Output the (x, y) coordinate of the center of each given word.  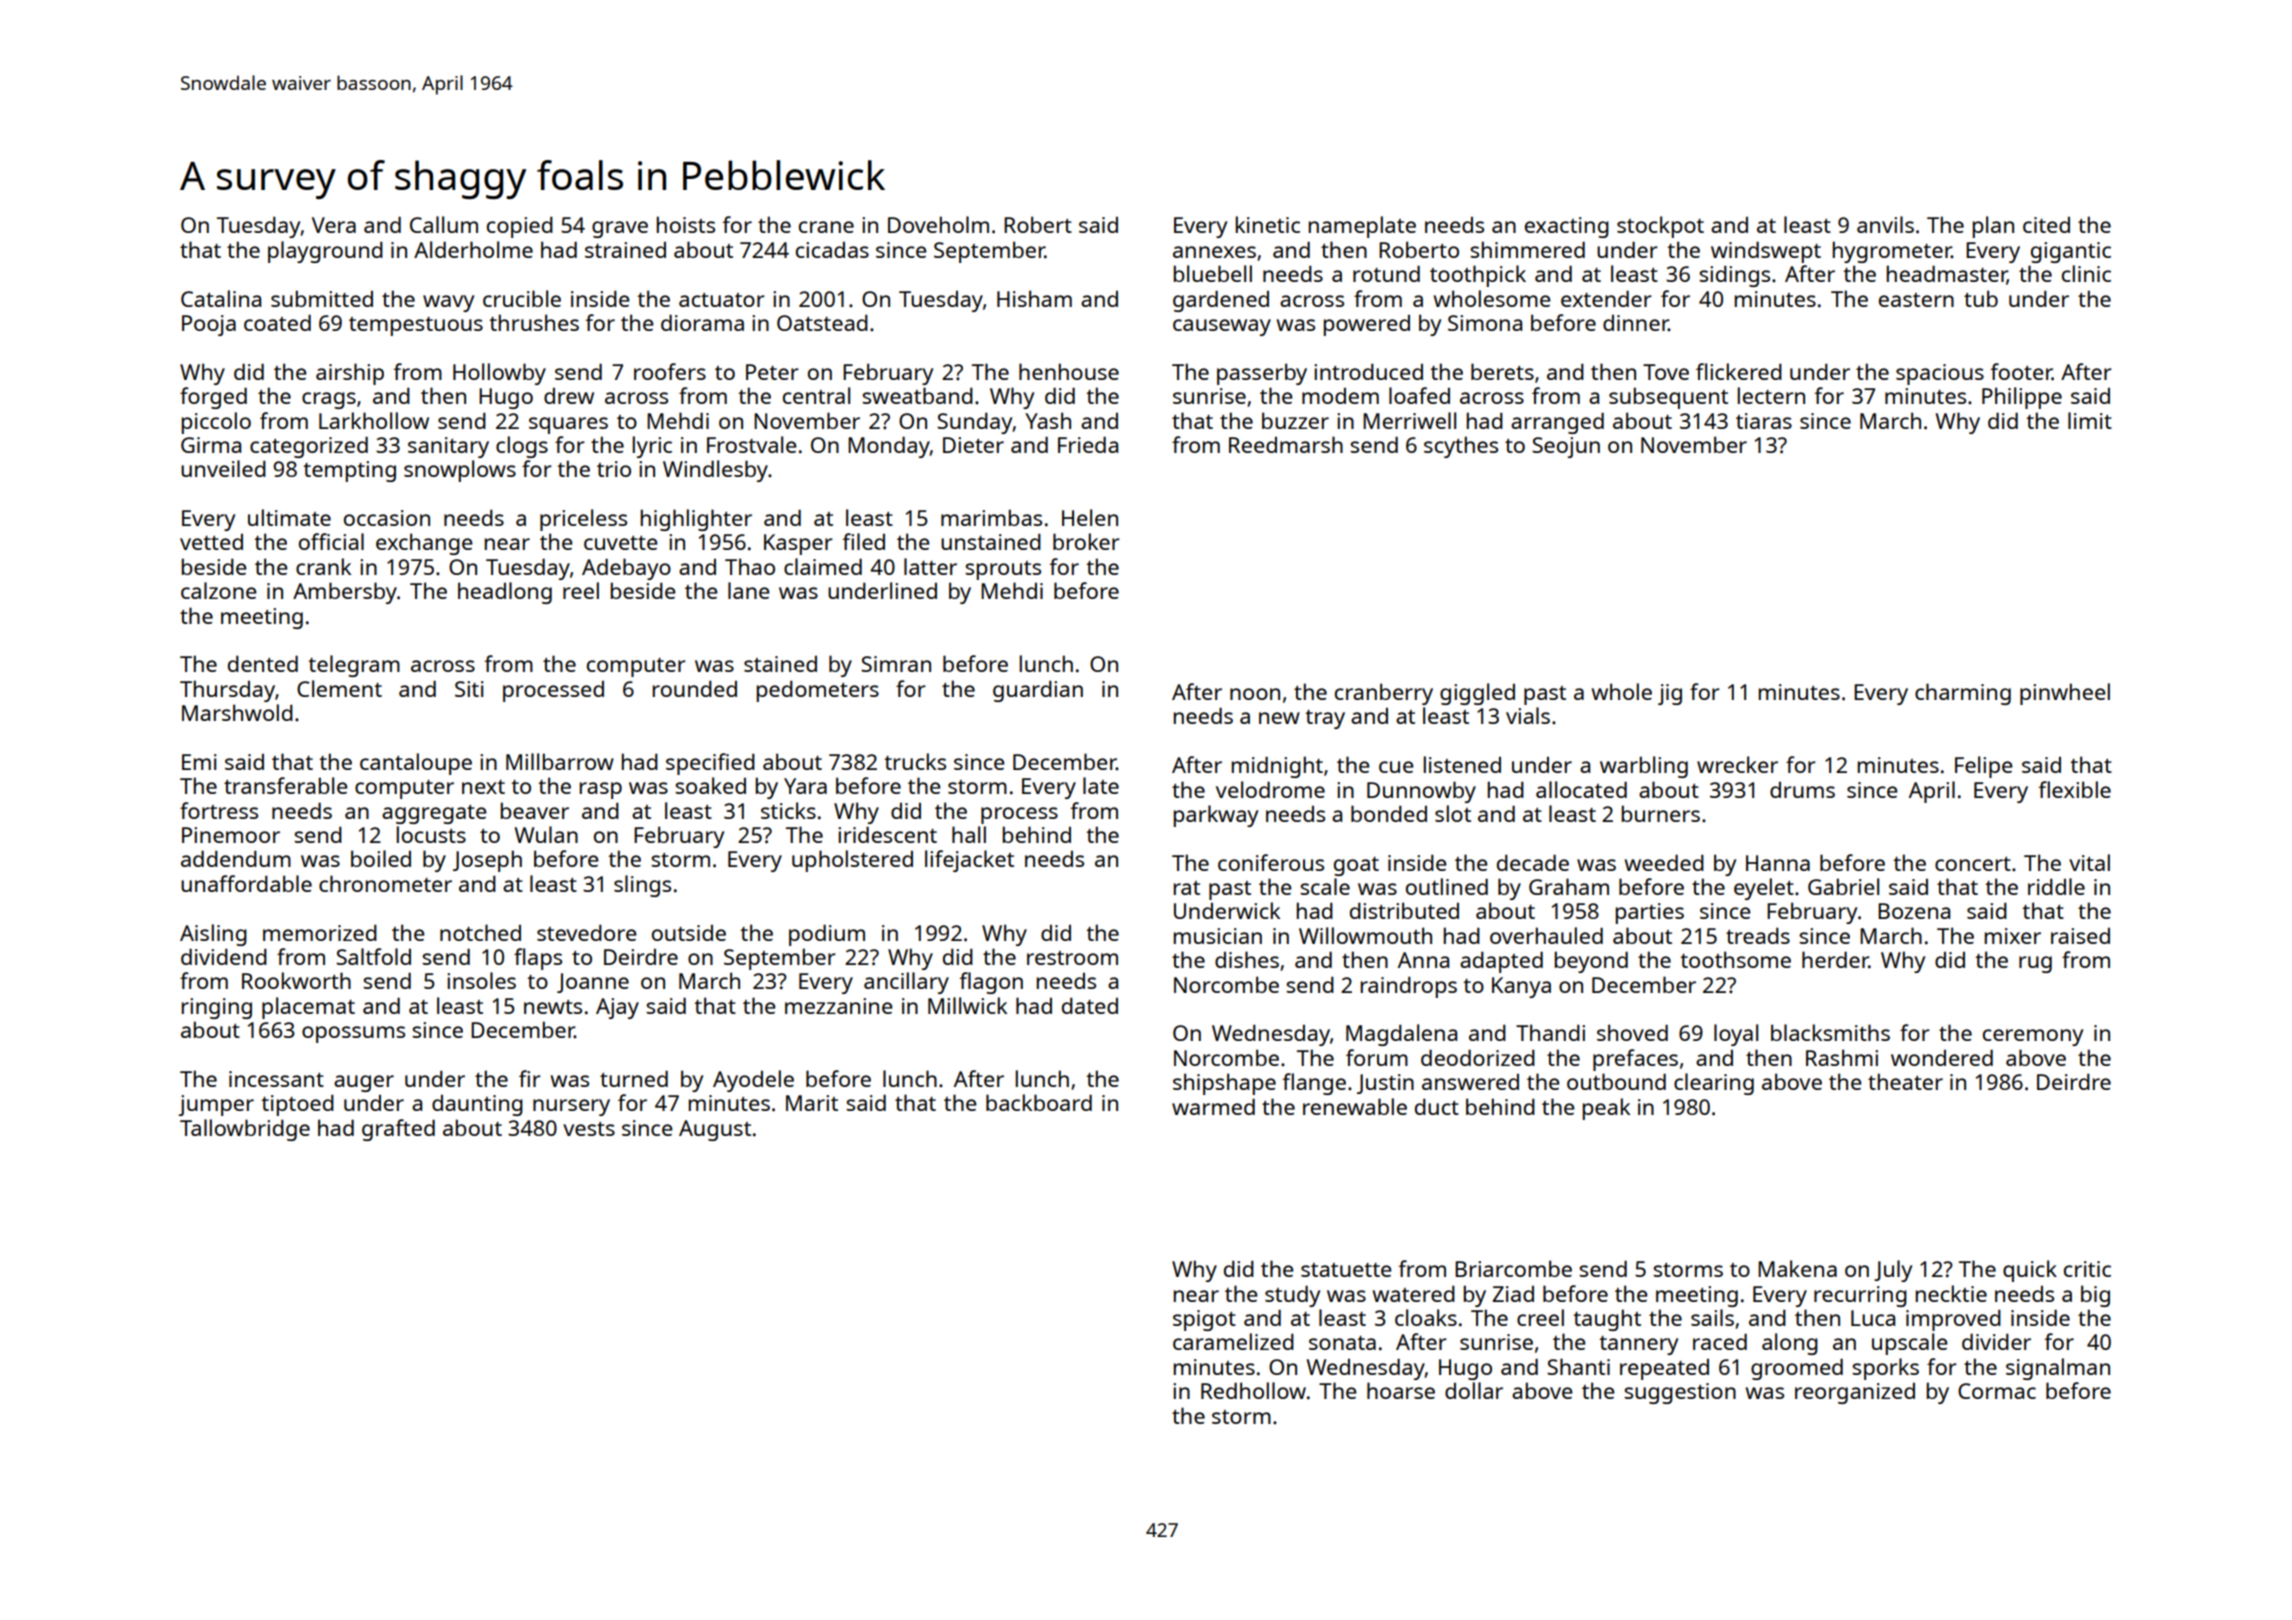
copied (520, 227)
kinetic (1268, 224)
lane (749, 590)
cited (2046, 225)
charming (1963, 694)
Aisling (213, 935)
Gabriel (1843, 886)
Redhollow (1253, 1390)
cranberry (1384, 694)
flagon (991, 983)
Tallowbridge (245, 1130)
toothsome (1735, 959)
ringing (217, 1008)
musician (1218, 936)
